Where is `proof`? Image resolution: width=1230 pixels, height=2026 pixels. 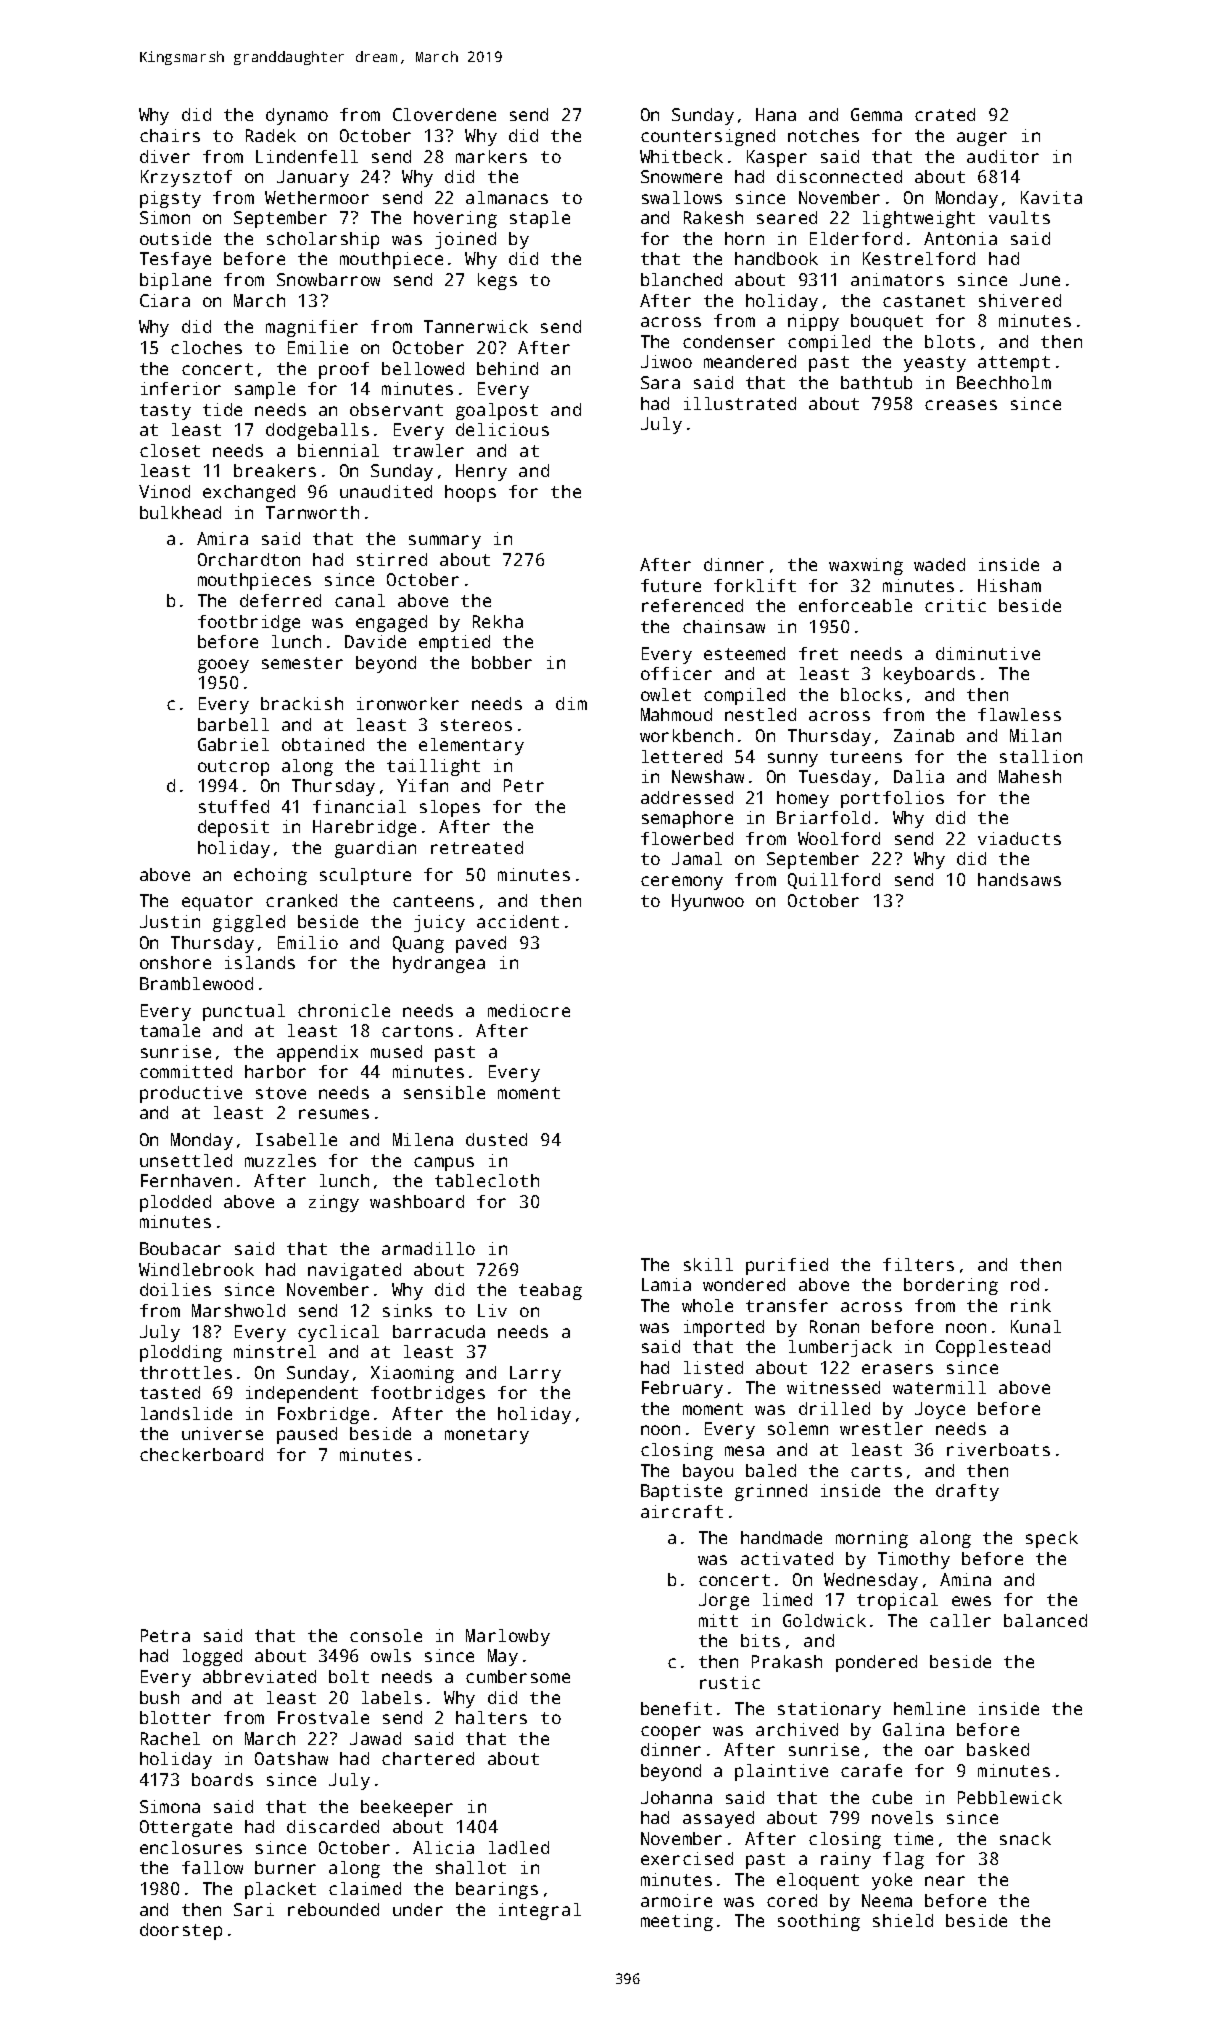
proof is located at coordinates (344, 370).
